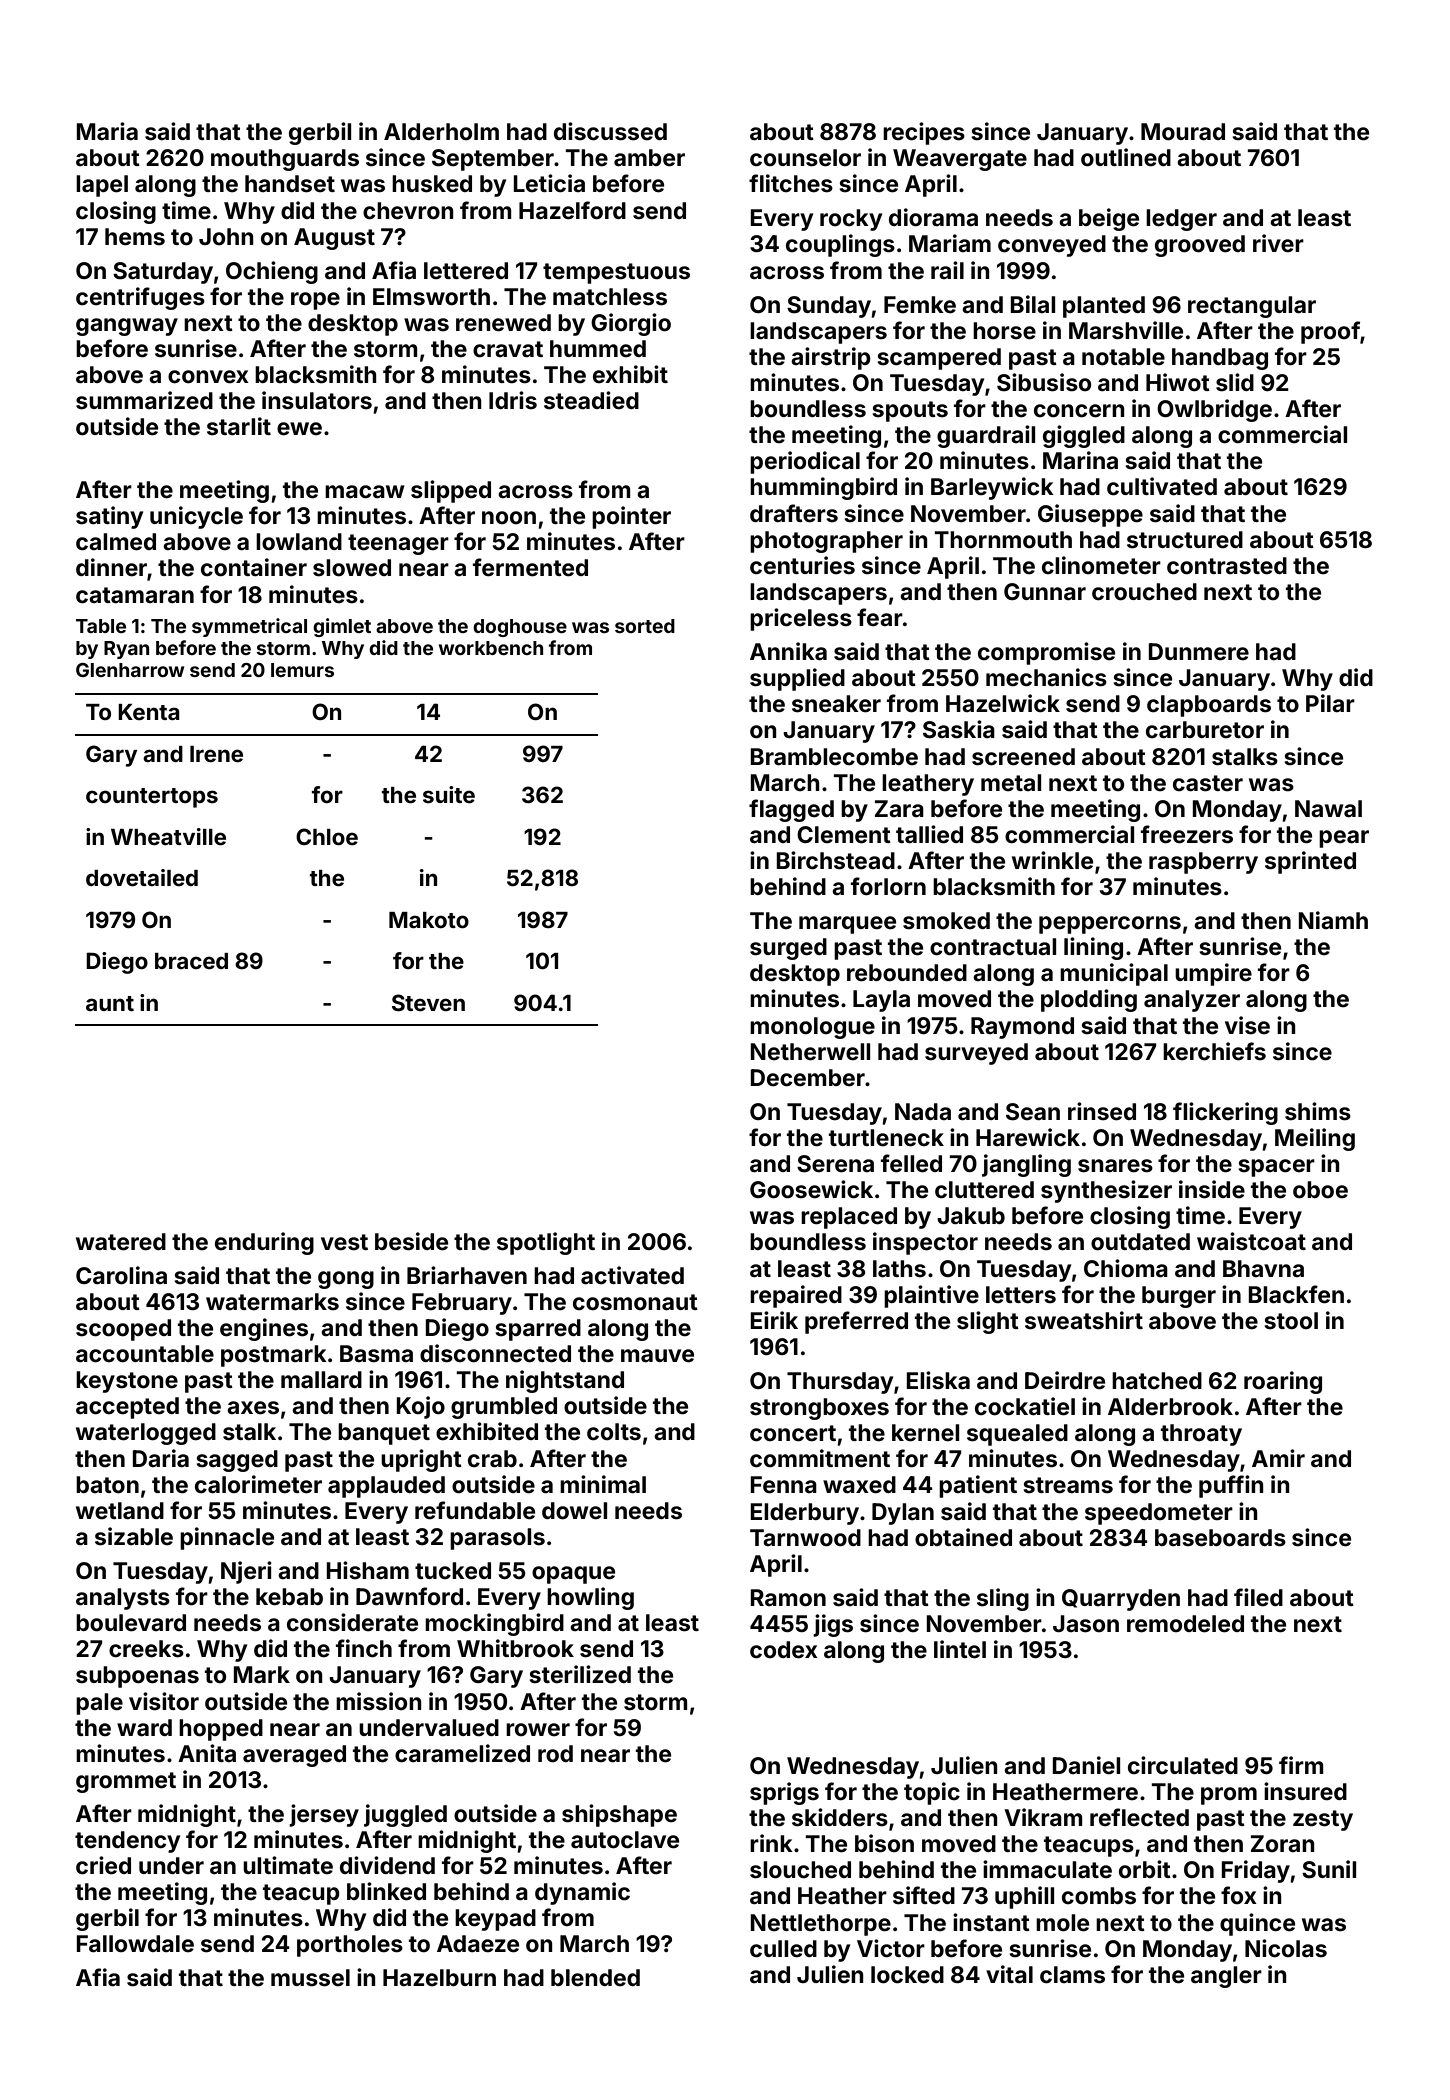 The height and width of the image is (2100, 1450). Describe the element at coordinates (428, 1003) in the image. I see `Steven` at that location.
